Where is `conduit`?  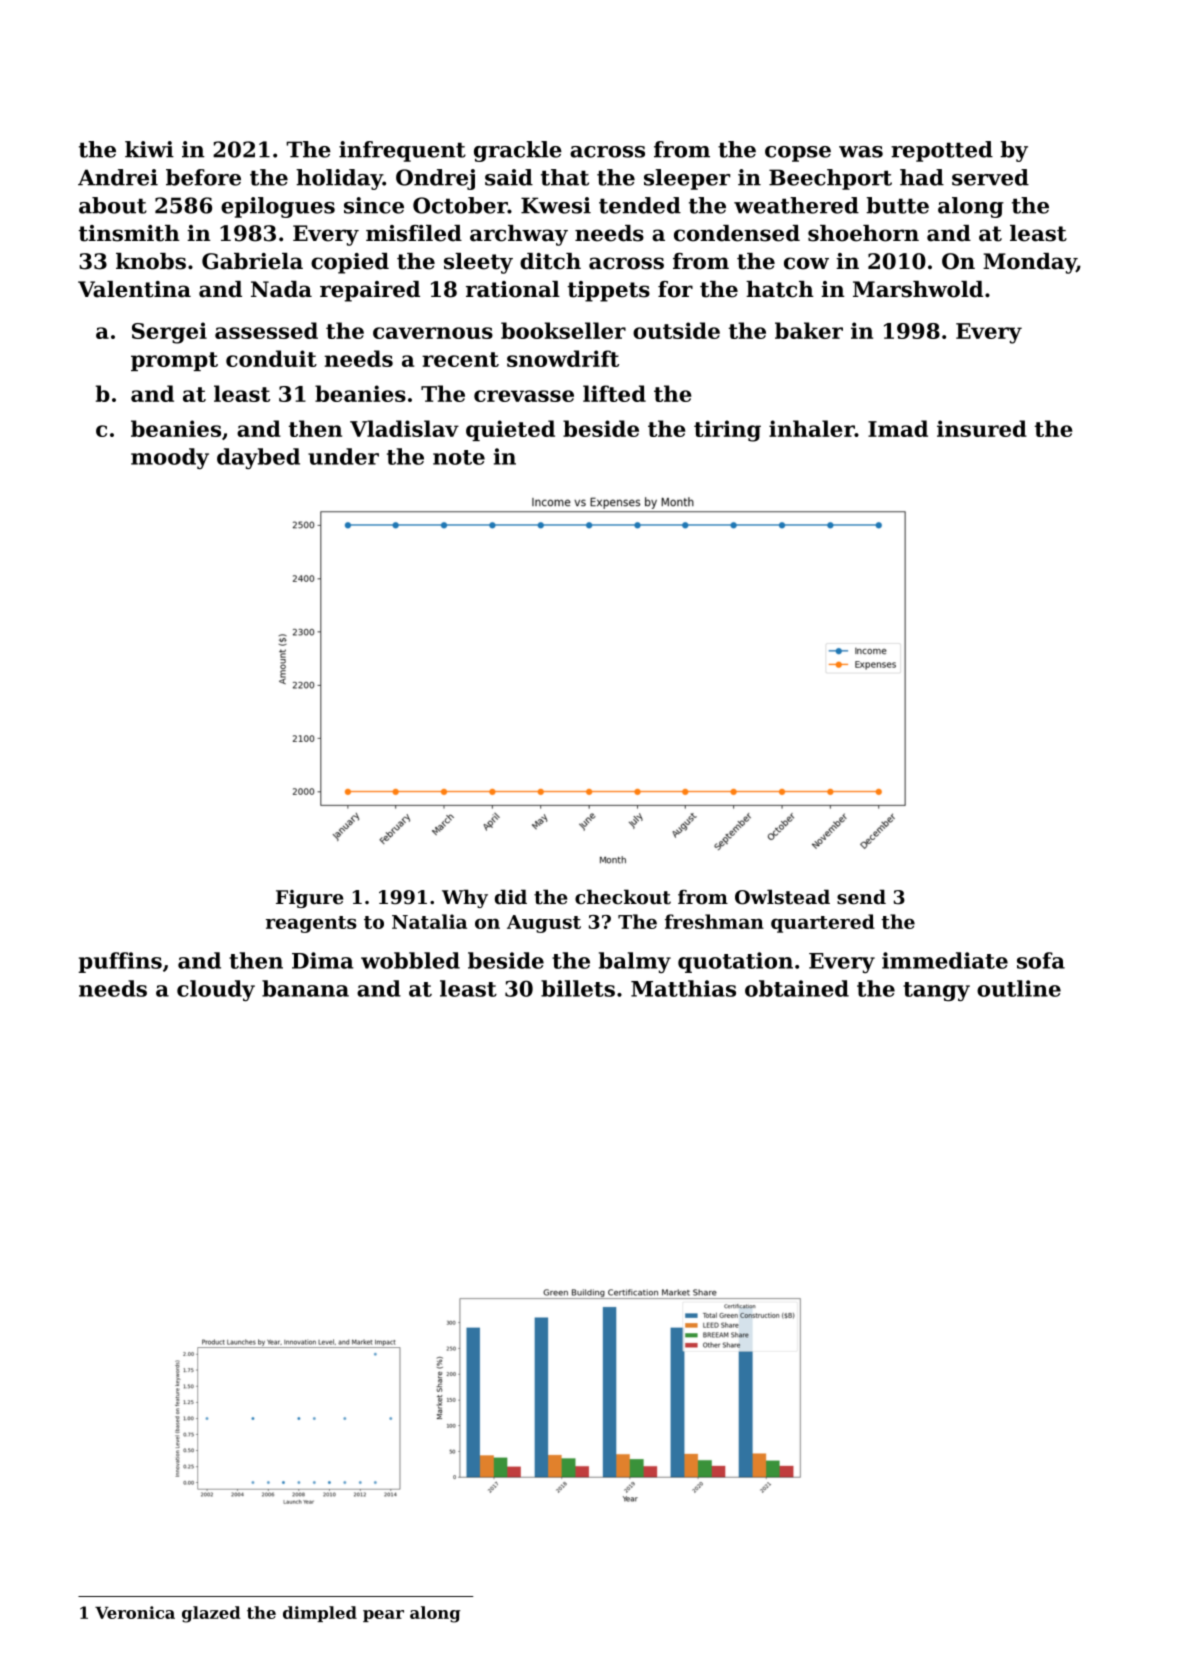
conduit is located at coordinates (271, 358).
